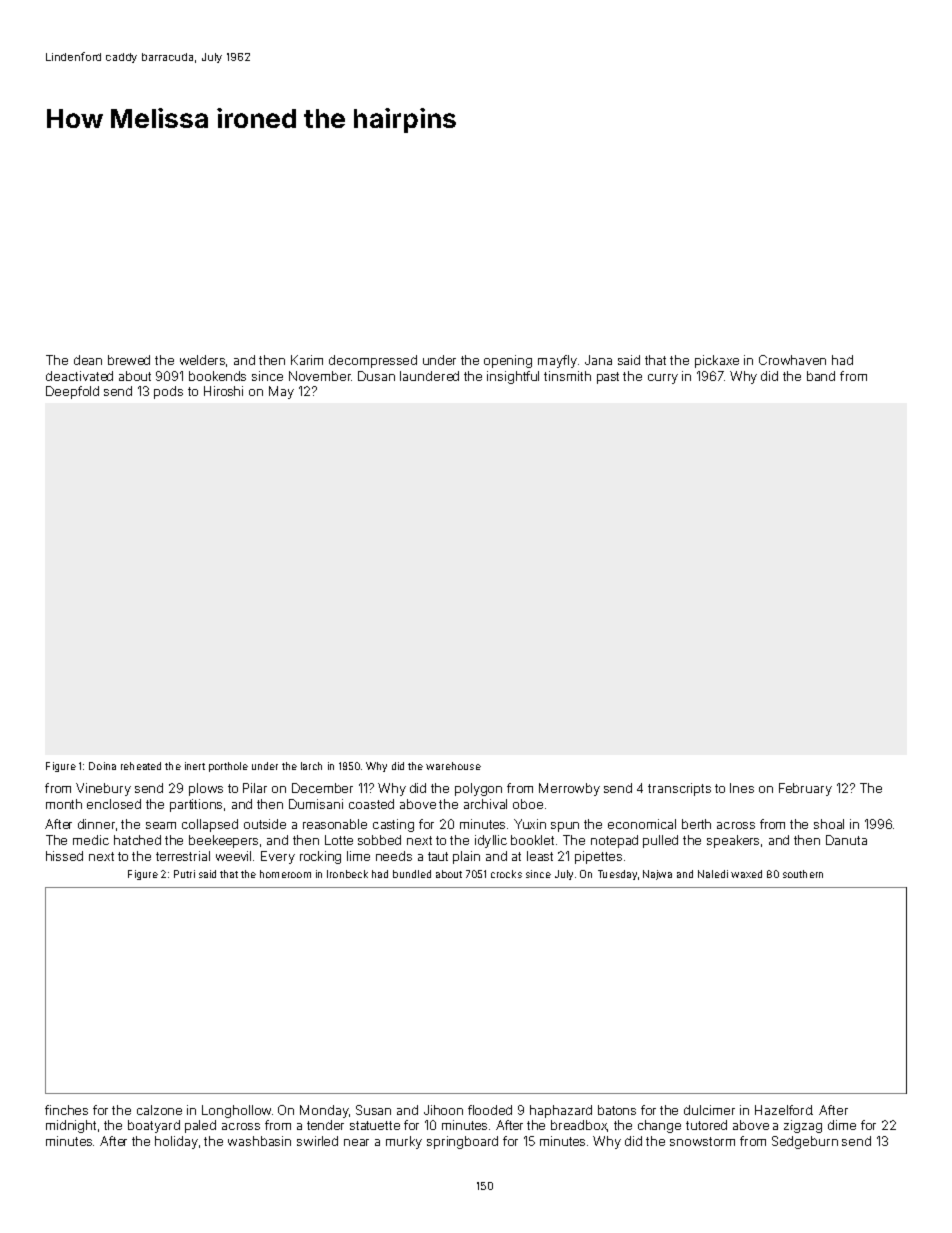  Describe the element at coordinates (453, 766) in the screenshot. I see `warehouse` at that location.
